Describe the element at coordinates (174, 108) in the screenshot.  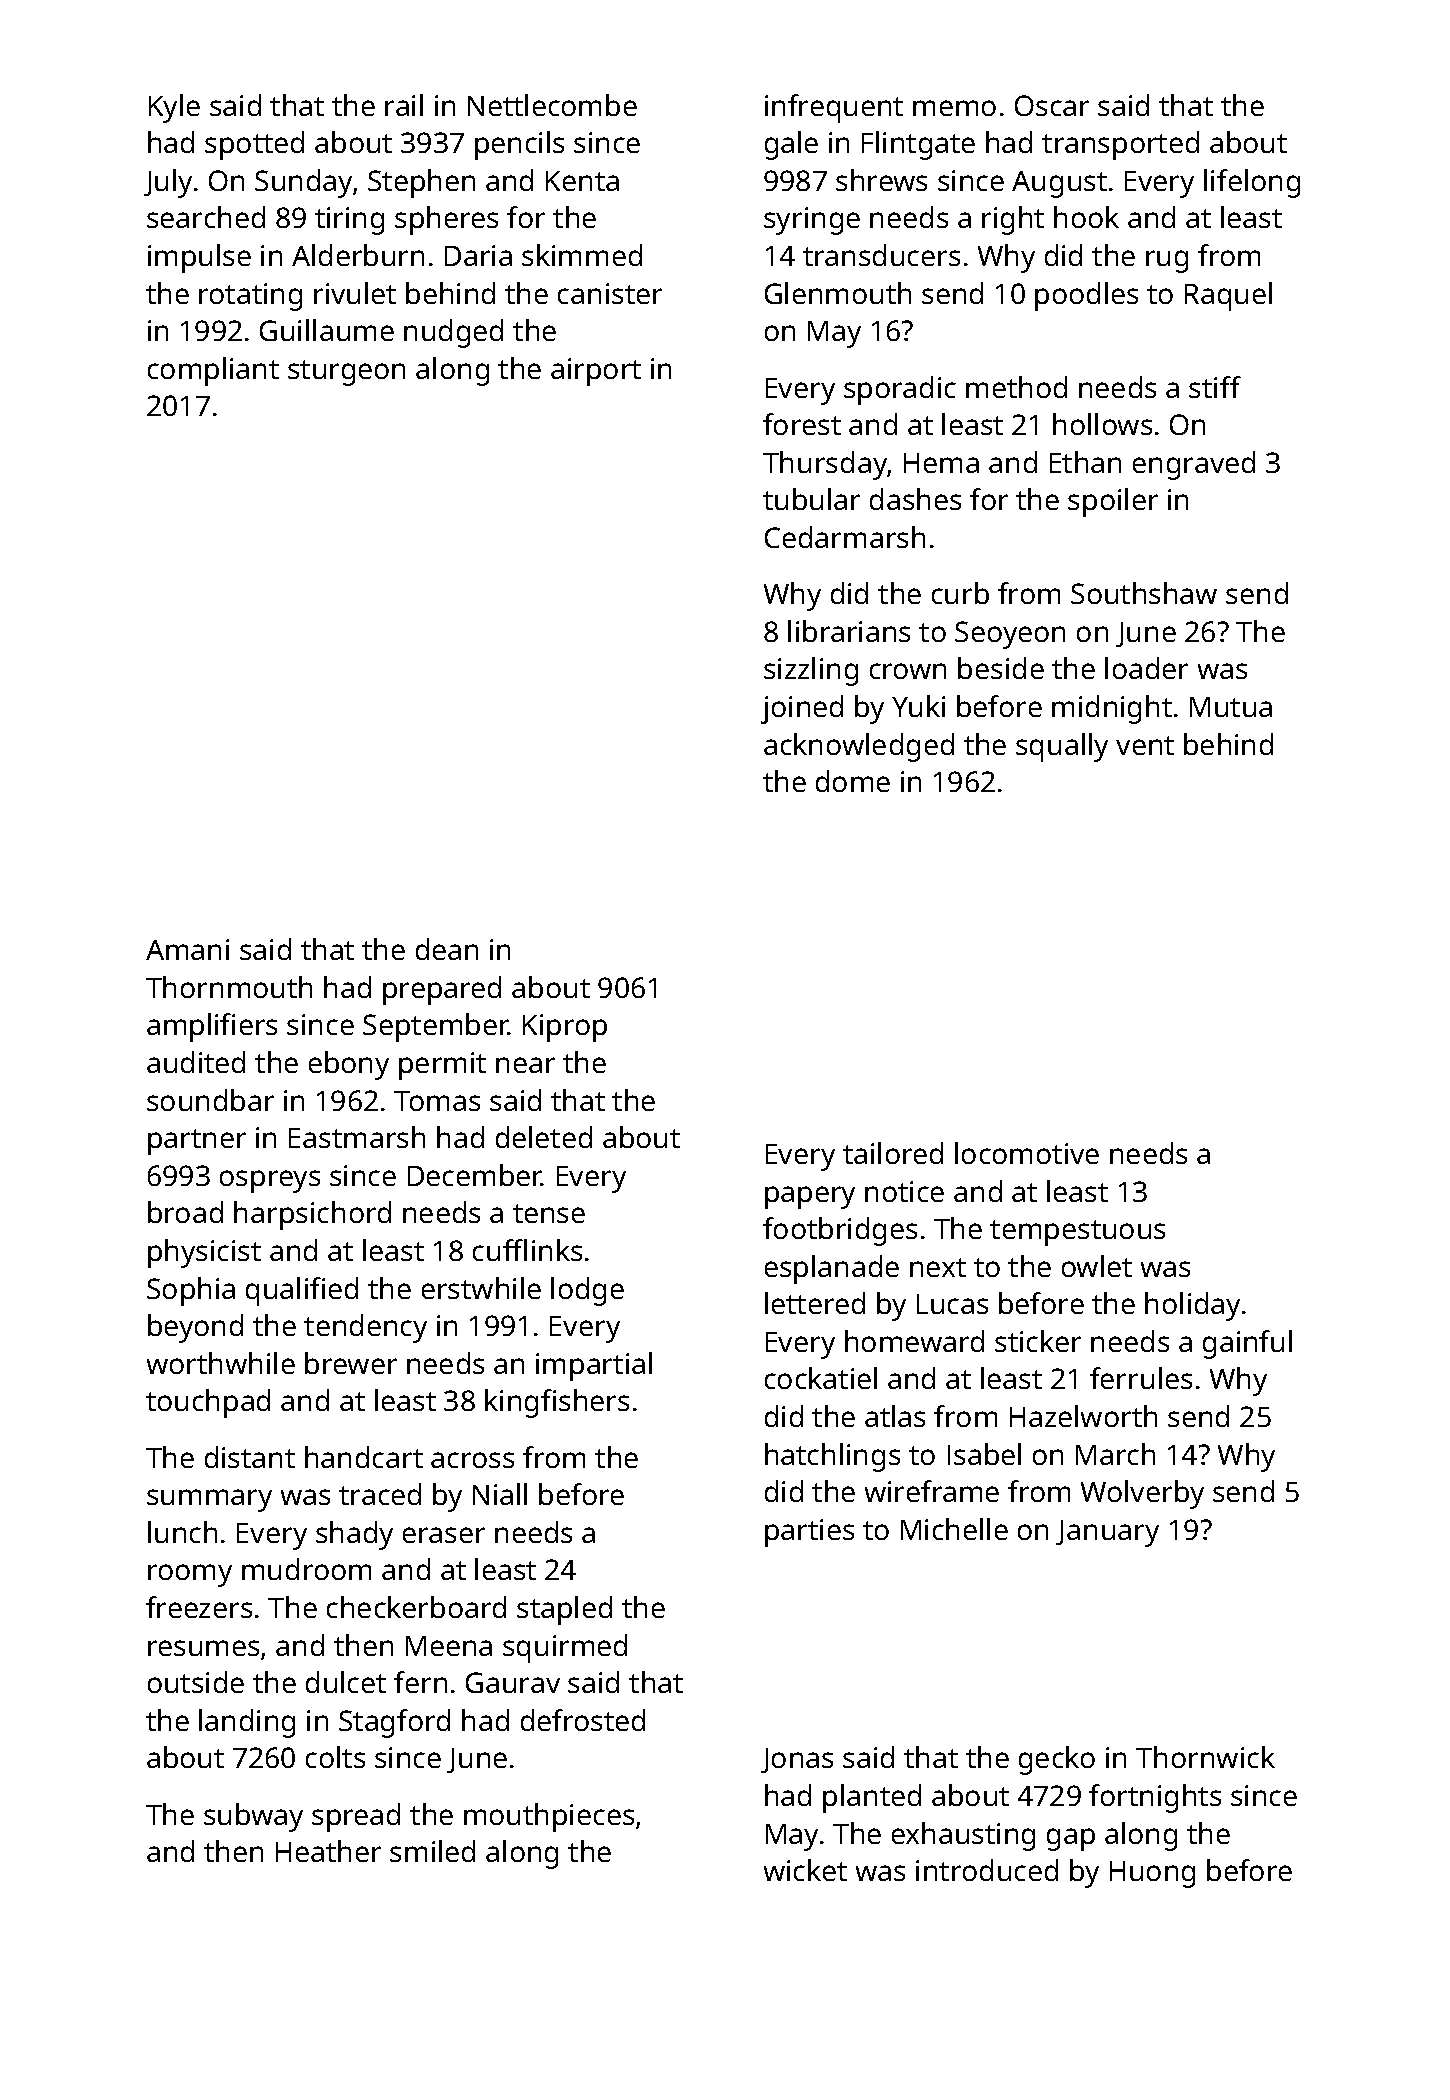
I see `Kyle` at that location.
